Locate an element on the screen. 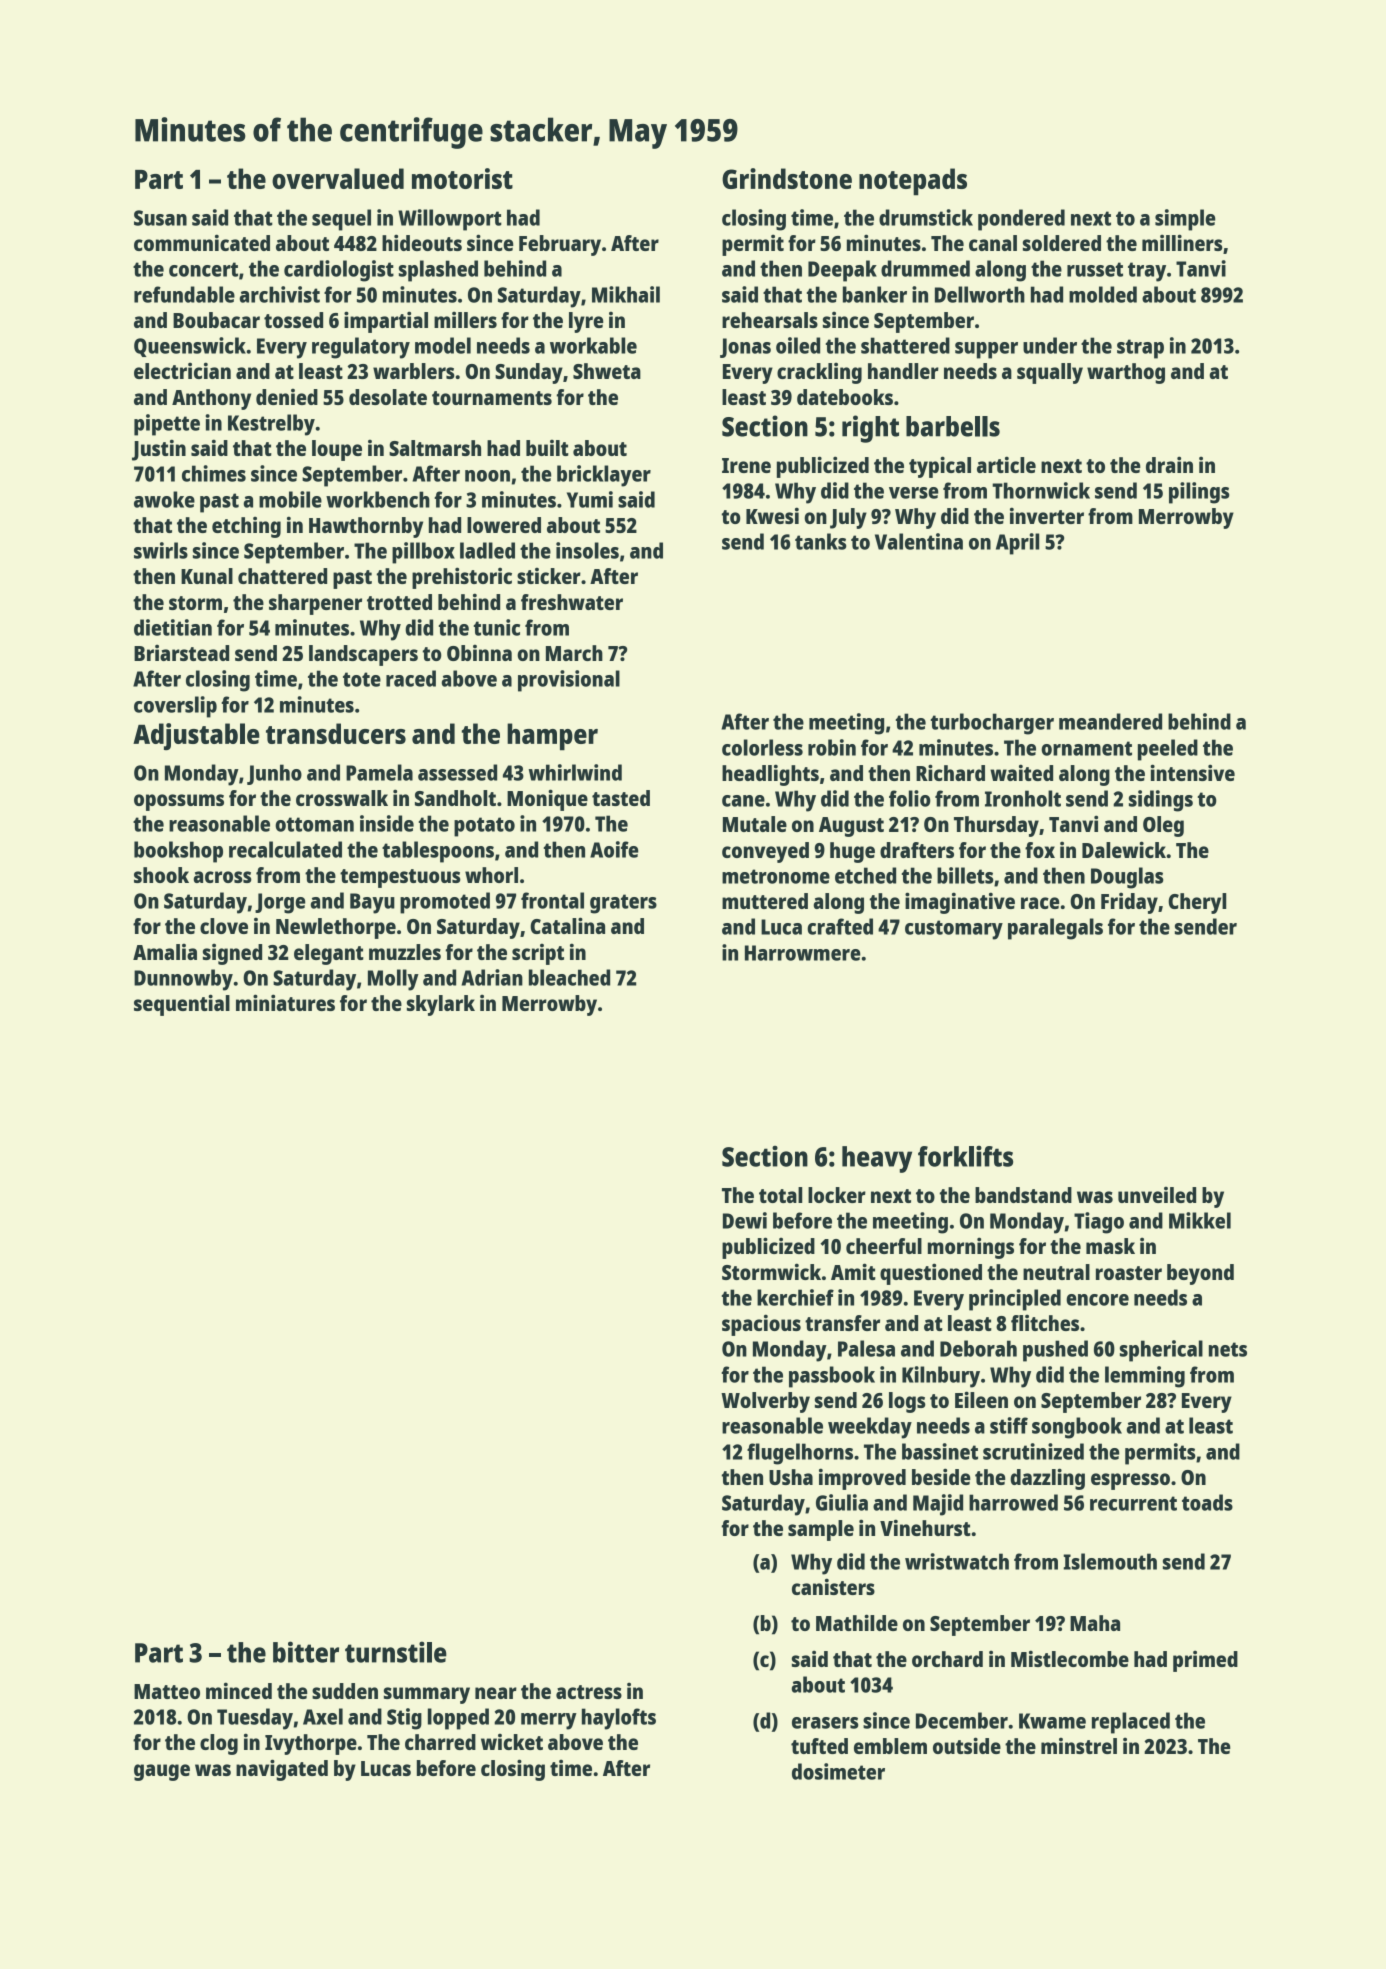 Image resolution: width=1386 pixels, height=1969 pixels. splashed is located at coordinates (438, 271).
